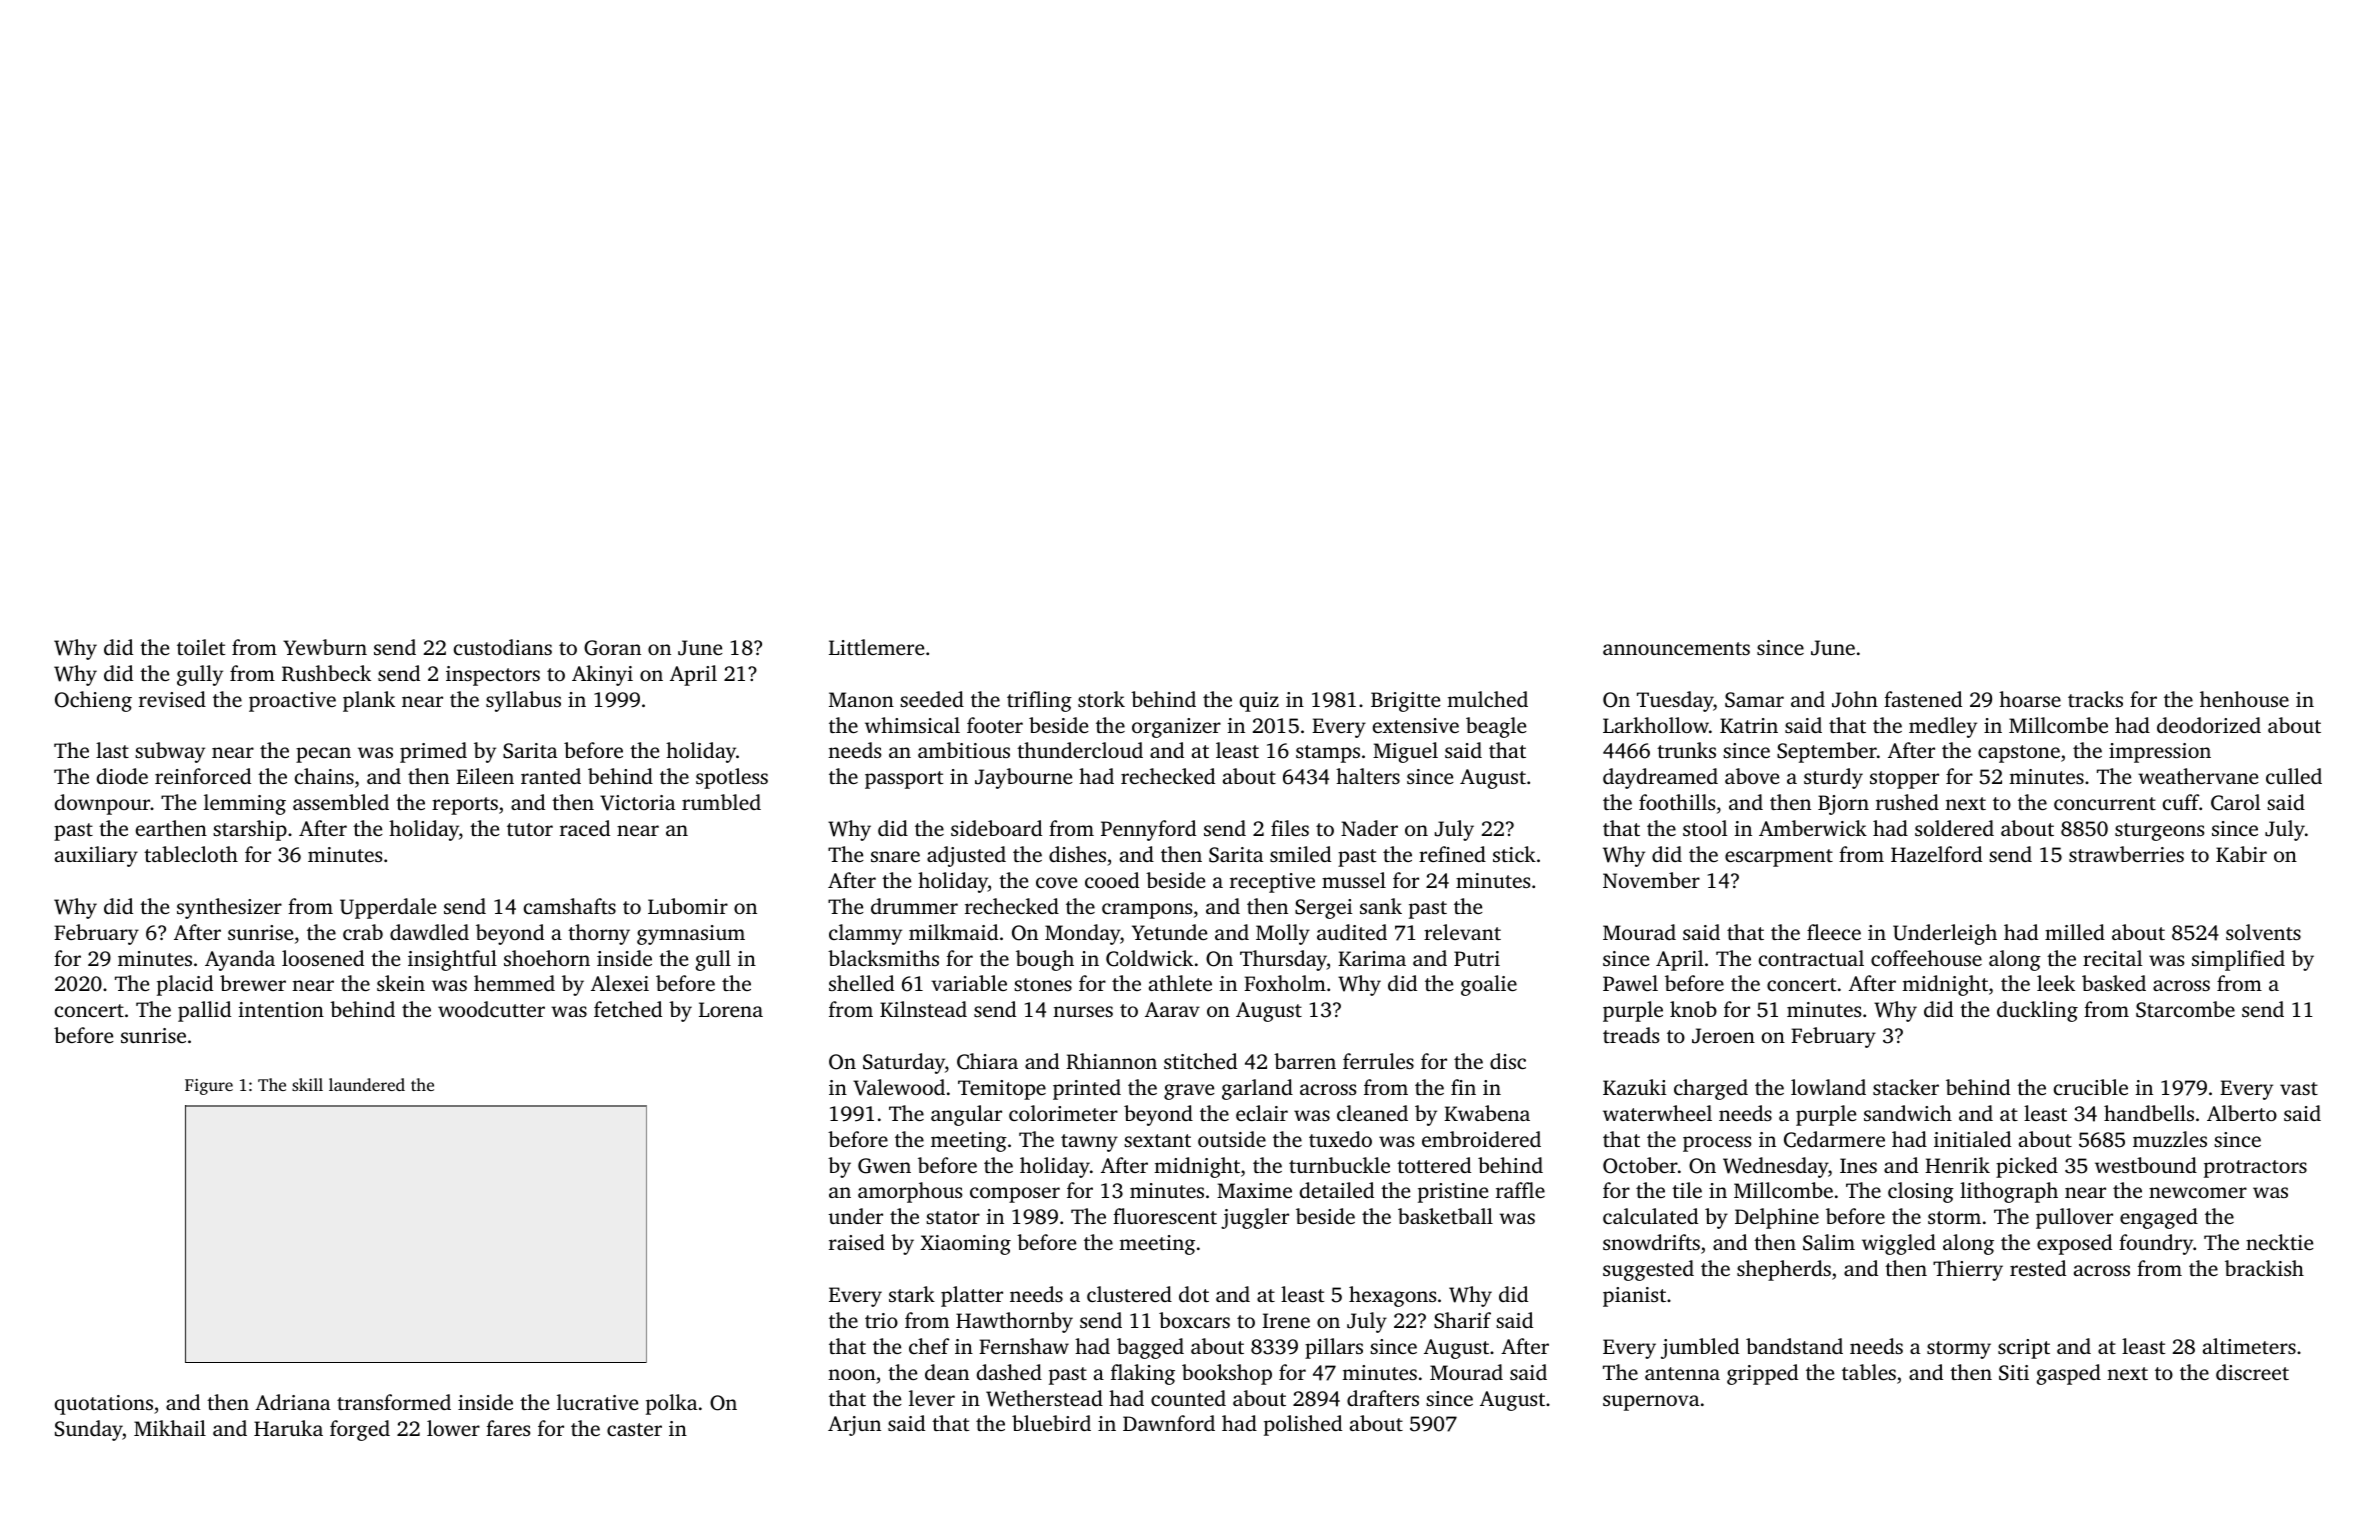  What do you see at coordinates (323, 958) in the screenshot?
I see `loosened` at bounding box center [323, 958].
